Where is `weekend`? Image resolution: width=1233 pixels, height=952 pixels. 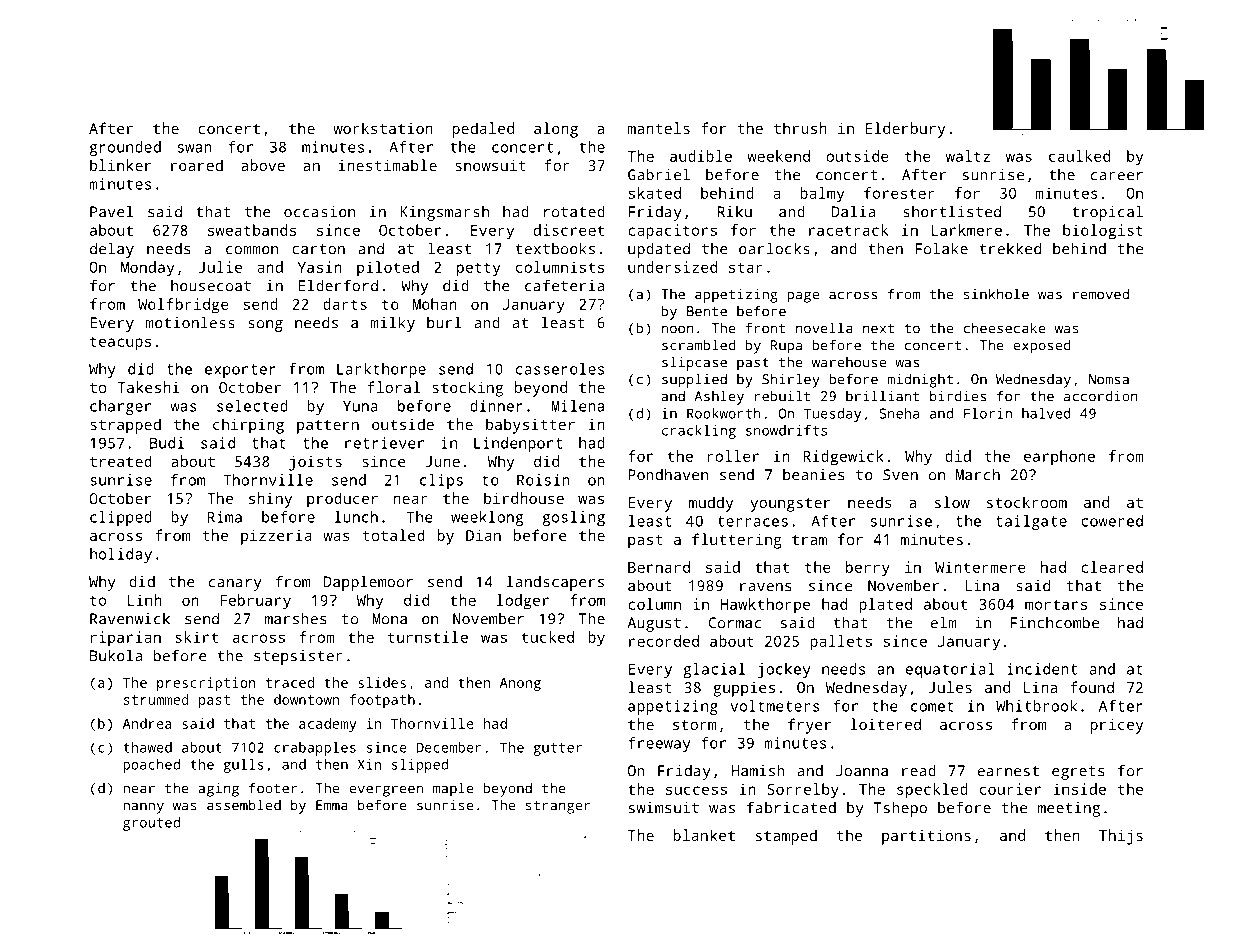 weekend is located at coordinates (778, 156).
